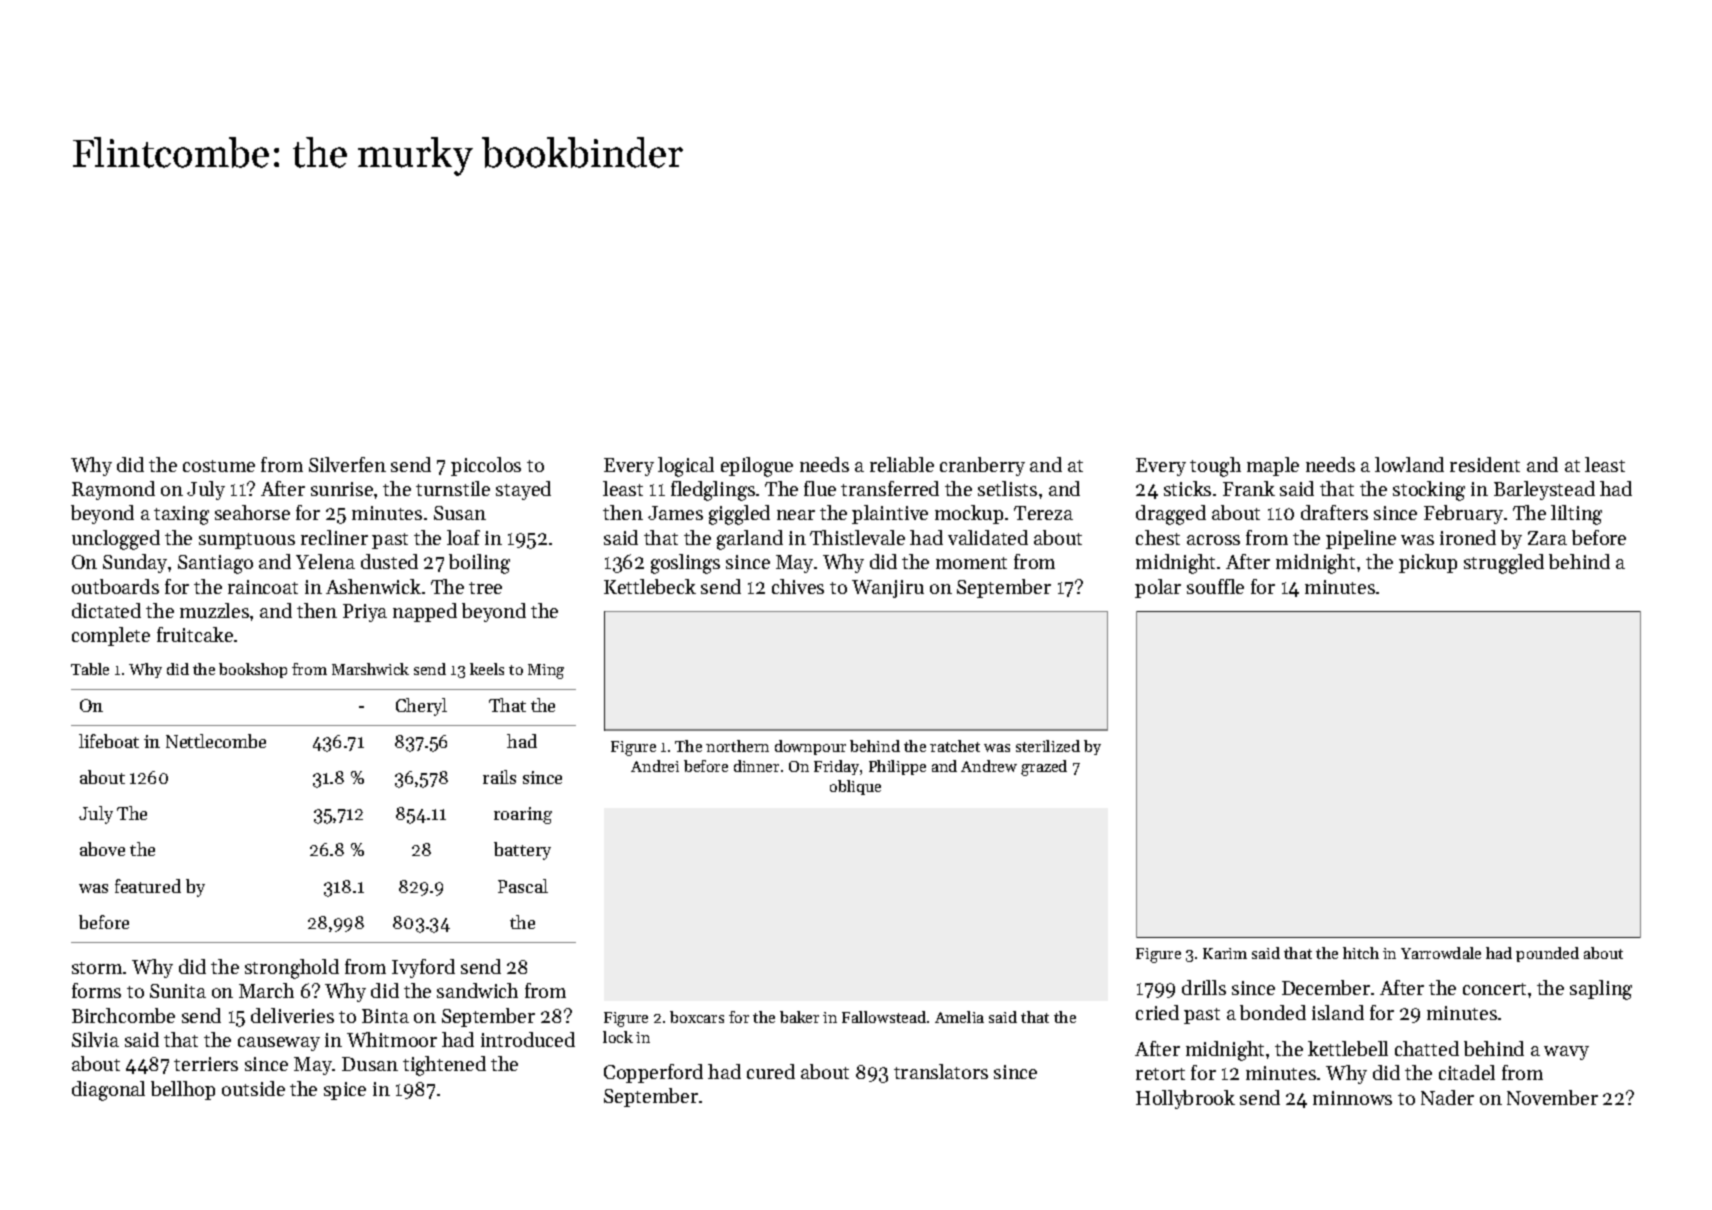 The image size is (1712, 1210). I want to click on napped, so click(425, 612).
